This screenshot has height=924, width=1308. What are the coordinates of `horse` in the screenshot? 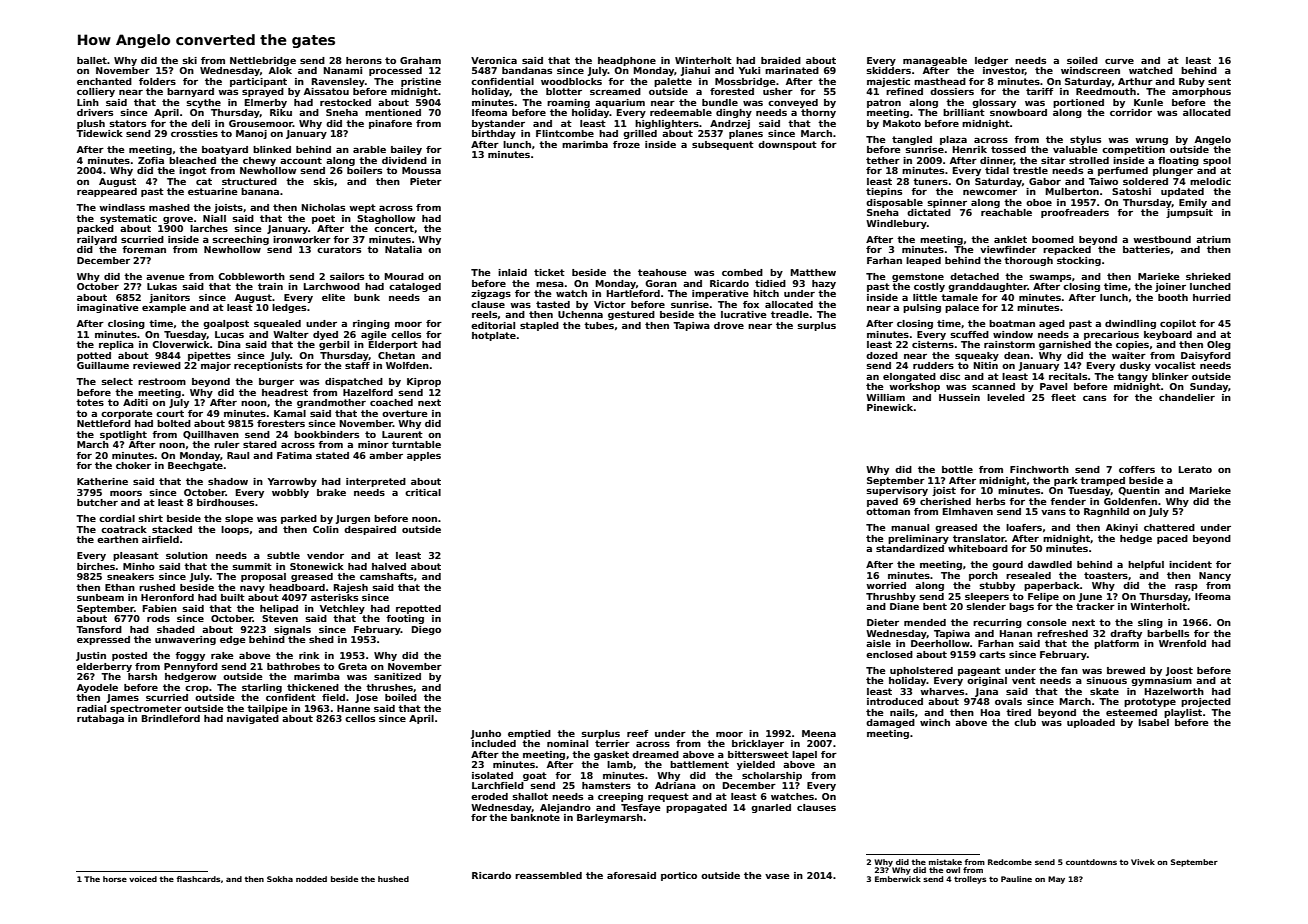 It's located at (115, 879).
